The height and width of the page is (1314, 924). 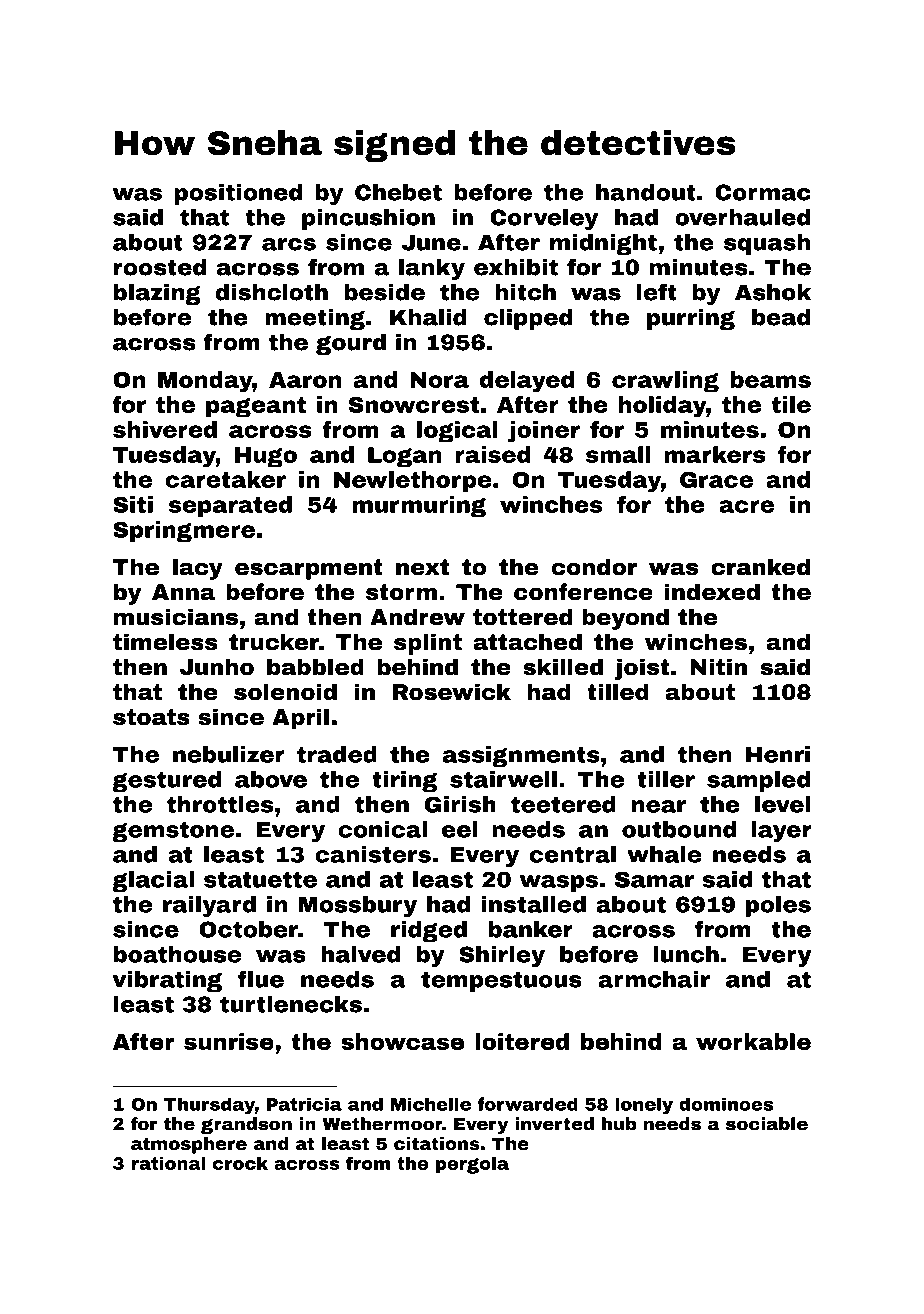 I want to click on flue, so click(x=261, y=979).
